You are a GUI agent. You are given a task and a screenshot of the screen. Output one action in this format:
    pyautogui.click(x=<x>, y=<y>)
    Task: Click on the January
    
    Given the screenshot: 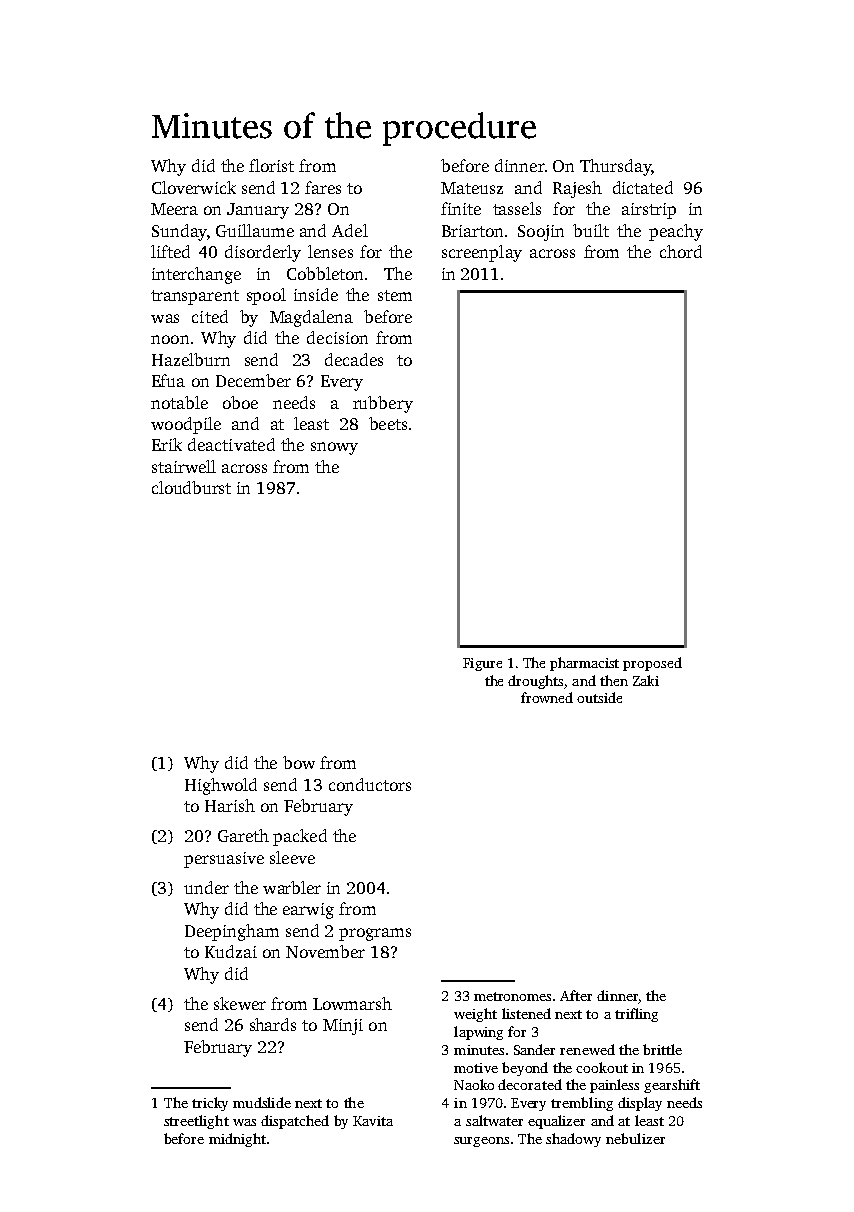 What is the action you would take?
    pyautogui.click(x=258, y=211)
